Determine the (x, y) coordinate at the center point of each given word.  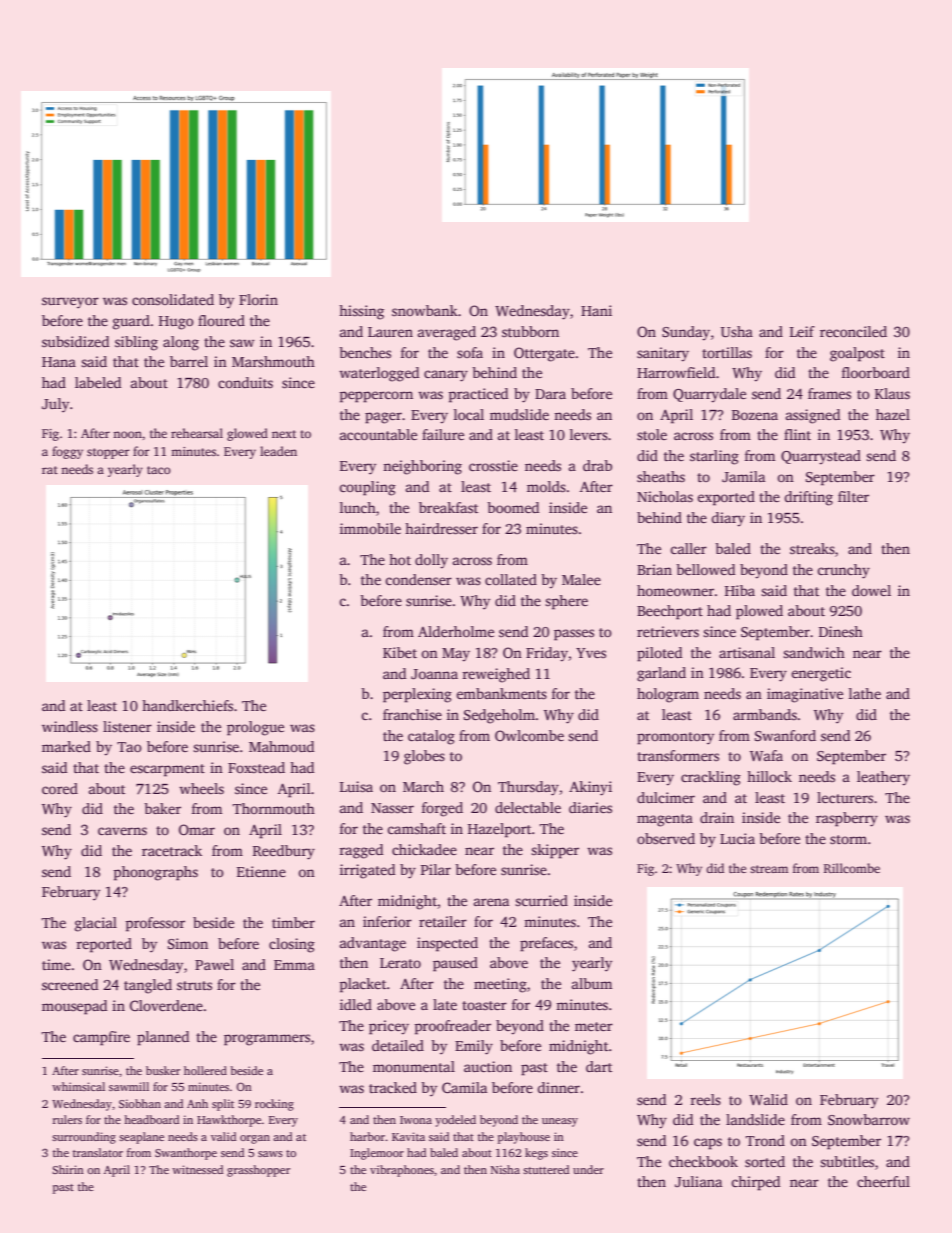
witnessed (197, 1169)
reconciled (853, 331)
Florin (258, 299)
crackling (711, 778)
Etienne (261, 871)
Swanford (785, 735)
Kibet (400, 652)
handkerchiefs (187, 705)
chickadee (424, 849)
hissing (361, 312)
